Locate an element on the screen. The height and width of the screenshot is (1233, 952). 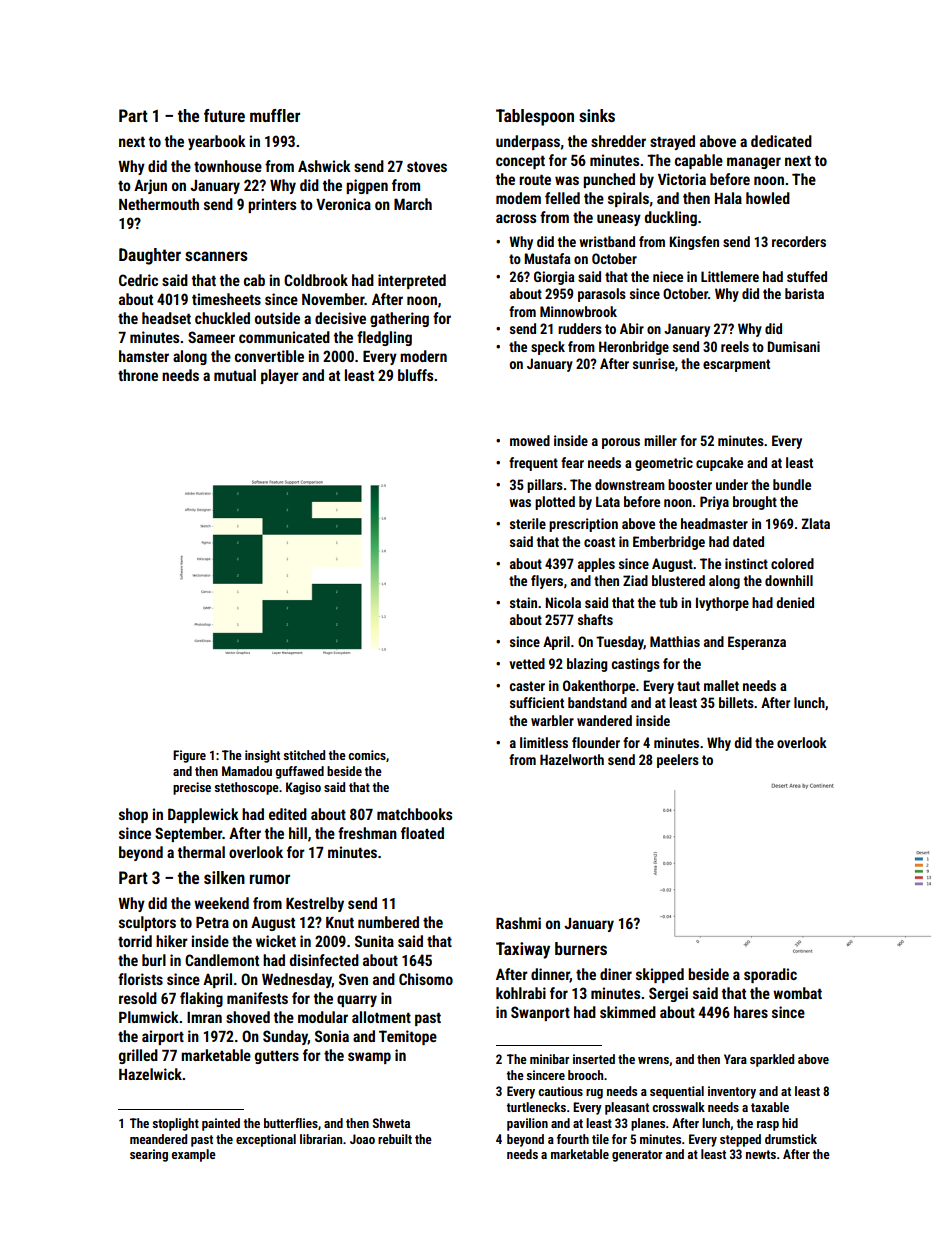
insight is located at coordinates (262, 756).
